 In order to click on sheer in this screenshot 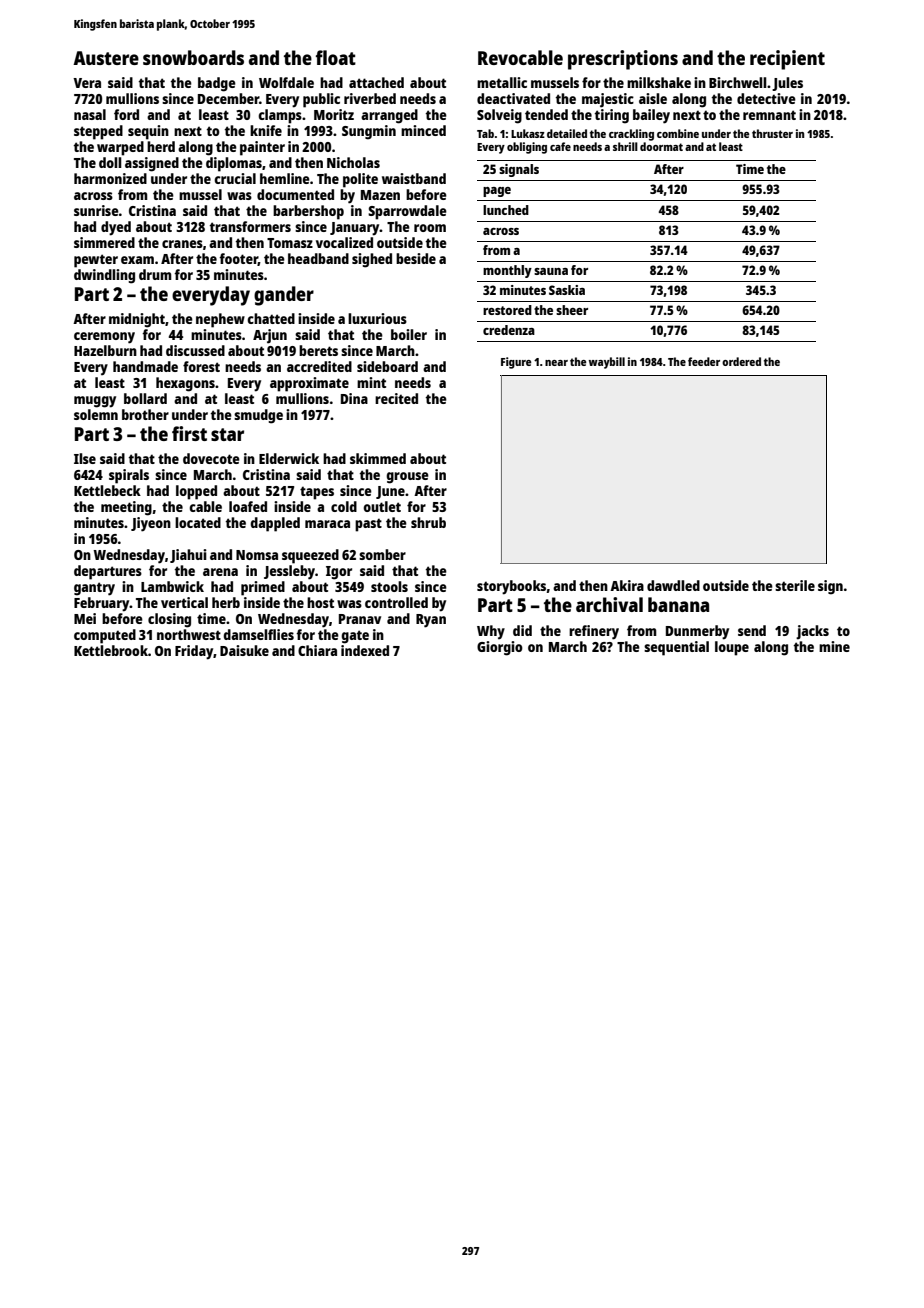, I will do `click(572, 310)`.
